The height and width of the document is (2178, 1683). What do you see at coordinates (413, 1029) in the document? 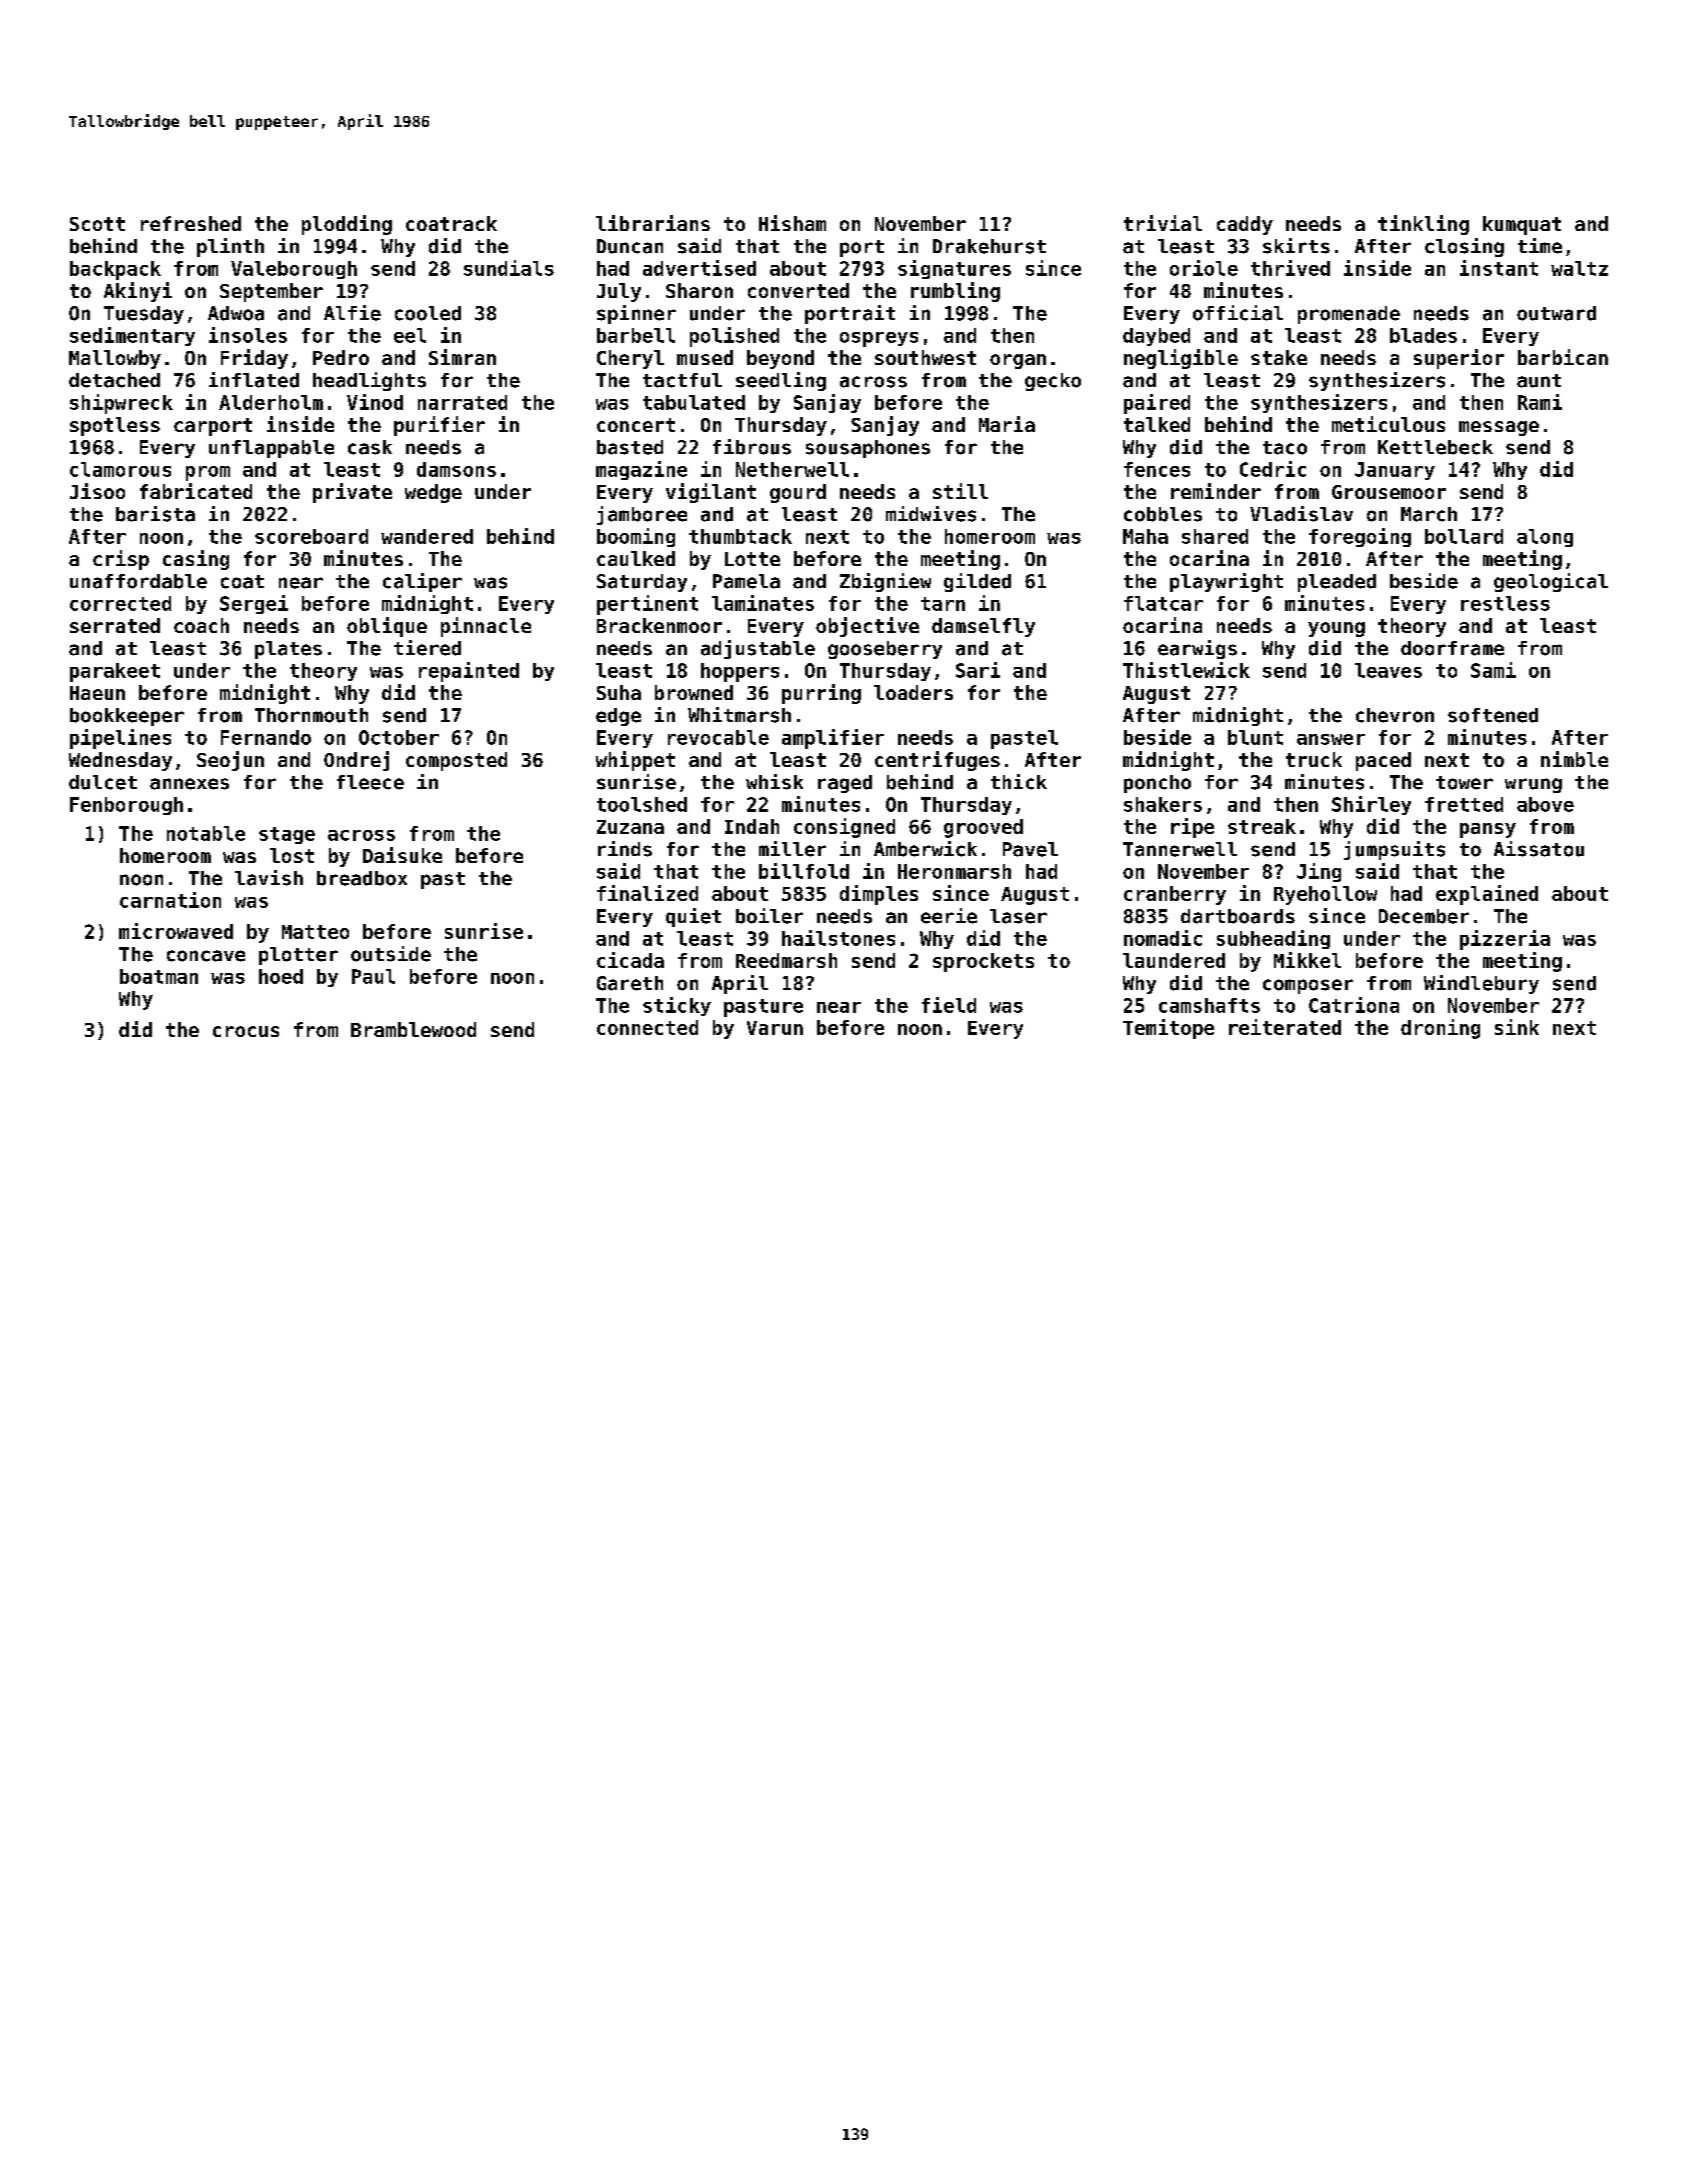
I see `Bramblewood` at bounding box center [413, 1029].
